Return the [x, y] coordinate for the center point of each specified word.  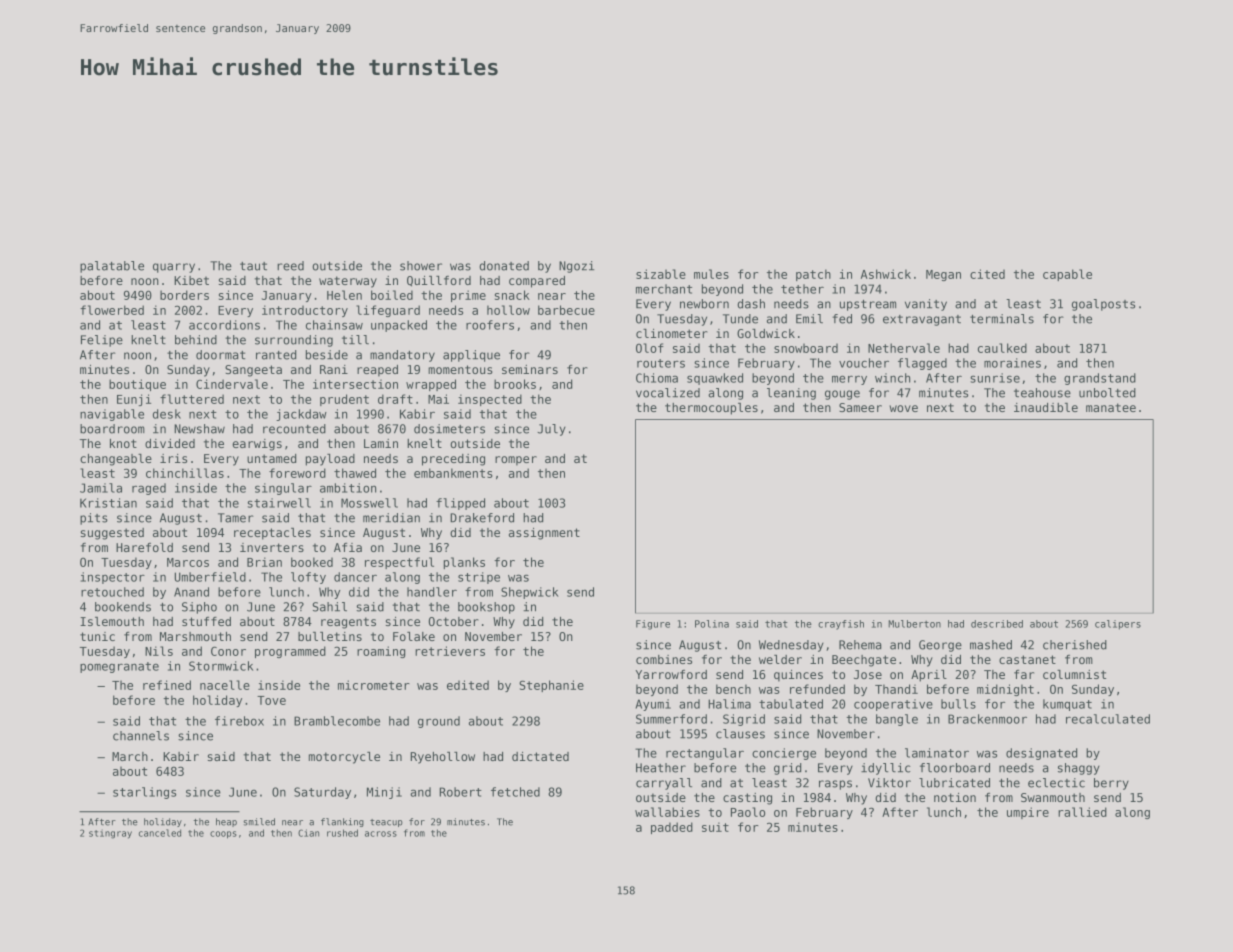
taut [253, 266]
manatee [1111, 407]
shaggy [1079, 769]
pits [94, 519]
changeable [116, 460]
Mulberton [914, 624]
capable [1067, 275]
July [551, 430]
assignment [544, 534]
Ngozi [577, 267]
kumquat [1067, 705]
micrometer [374, 685]
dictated [540, 756]
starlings [144, 793]
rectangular [705, 754]
